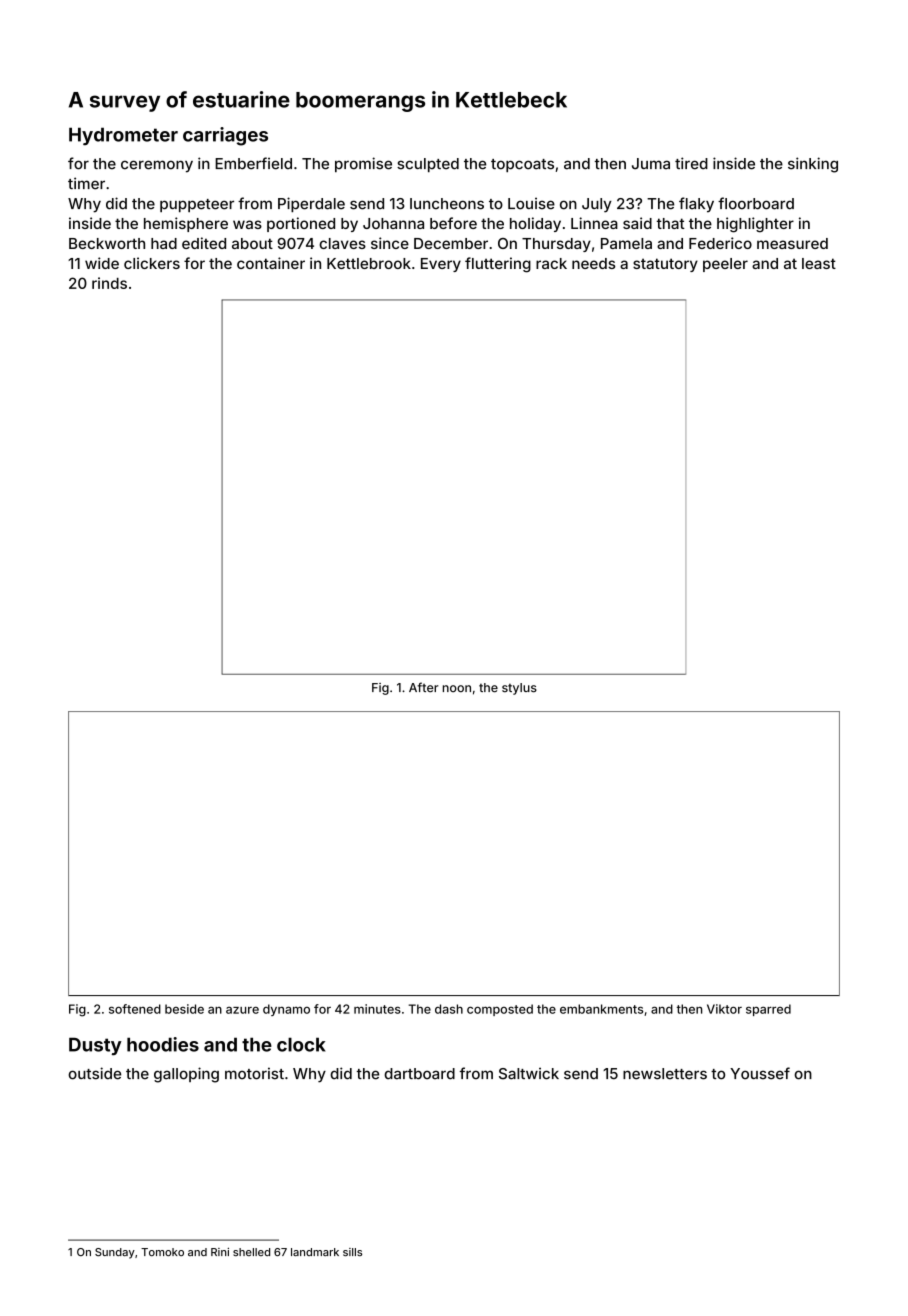 This image has width=908, height=1316. I want to click on least, so click(819, 263).
